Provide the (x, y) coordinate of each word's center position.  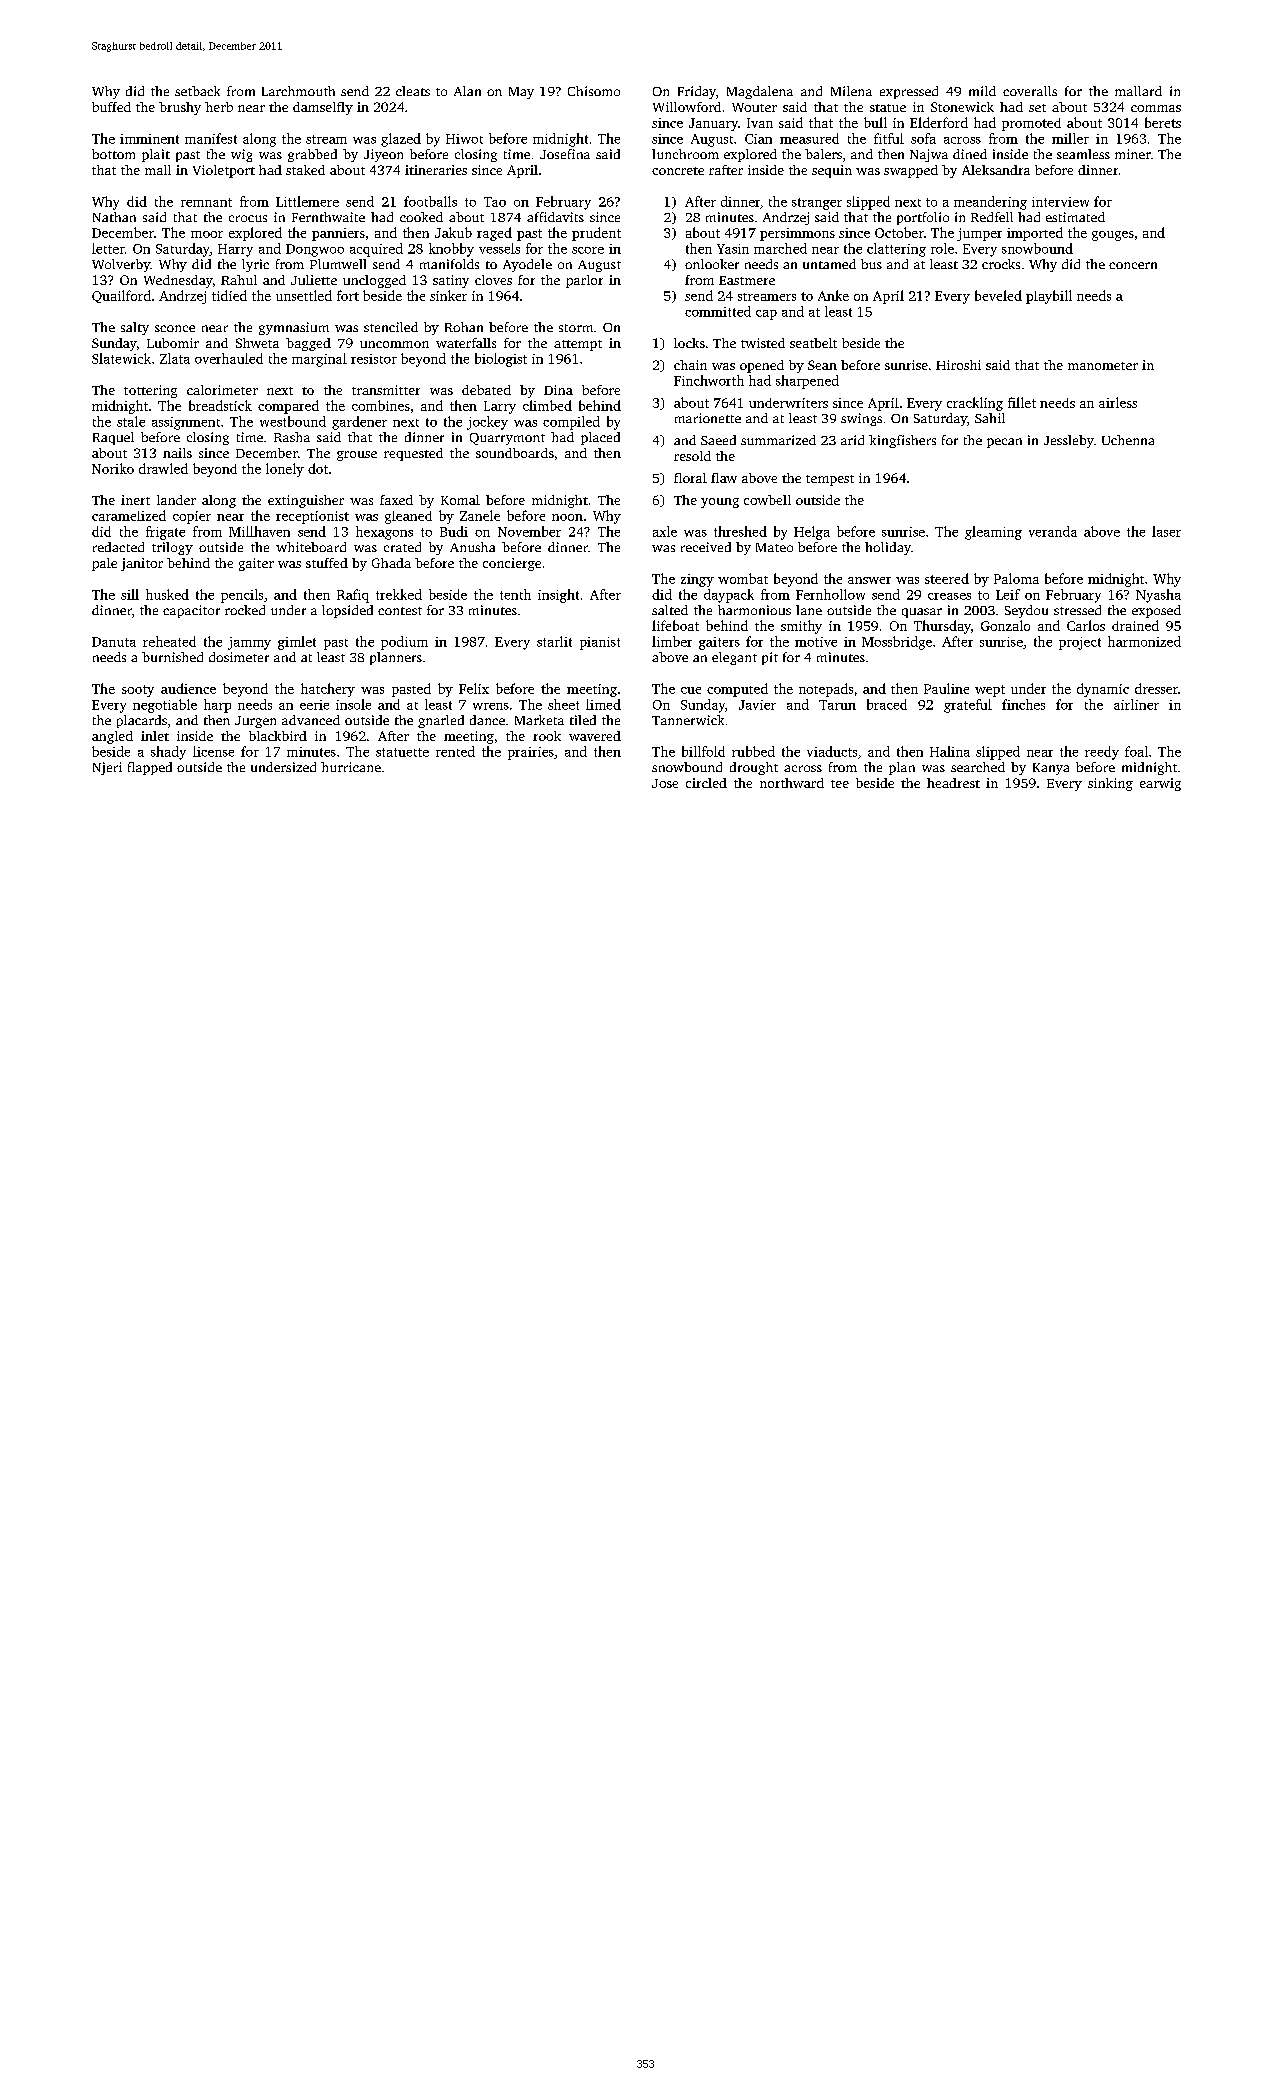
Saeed (718, 440)
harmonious (754, 610)
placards (142, 721)
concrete (678, 171)
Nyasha (1158, 596)
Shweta (257, 343)
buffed (111, 107)
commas (1156, 108)
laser (1166, 531)
